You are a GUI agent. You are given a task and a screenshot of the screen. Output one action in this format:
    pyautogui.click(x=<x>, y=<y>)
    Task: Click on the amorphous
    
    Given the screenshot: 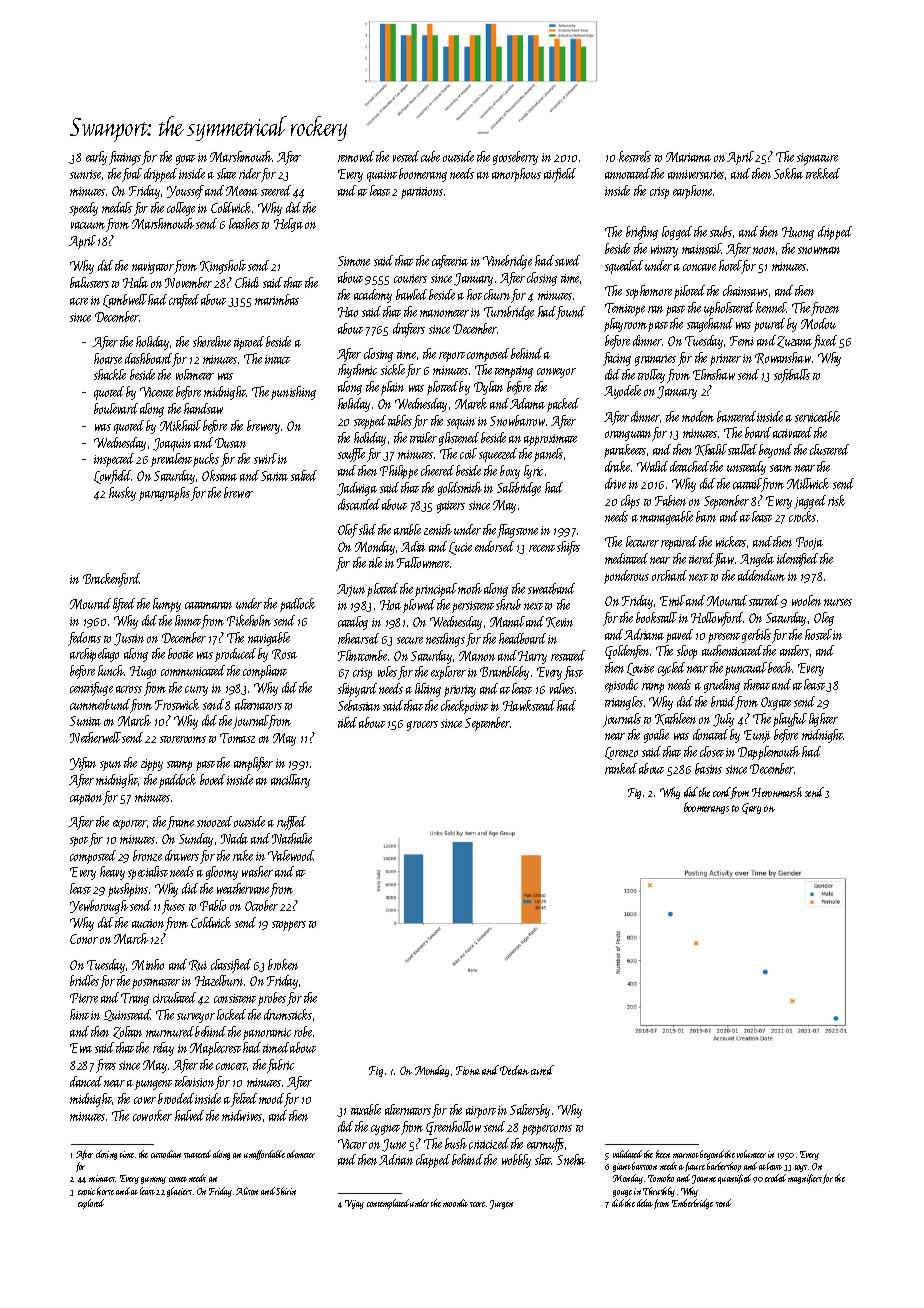 What is the action you would take?
    pyautogui.click(x=516, y=175)
